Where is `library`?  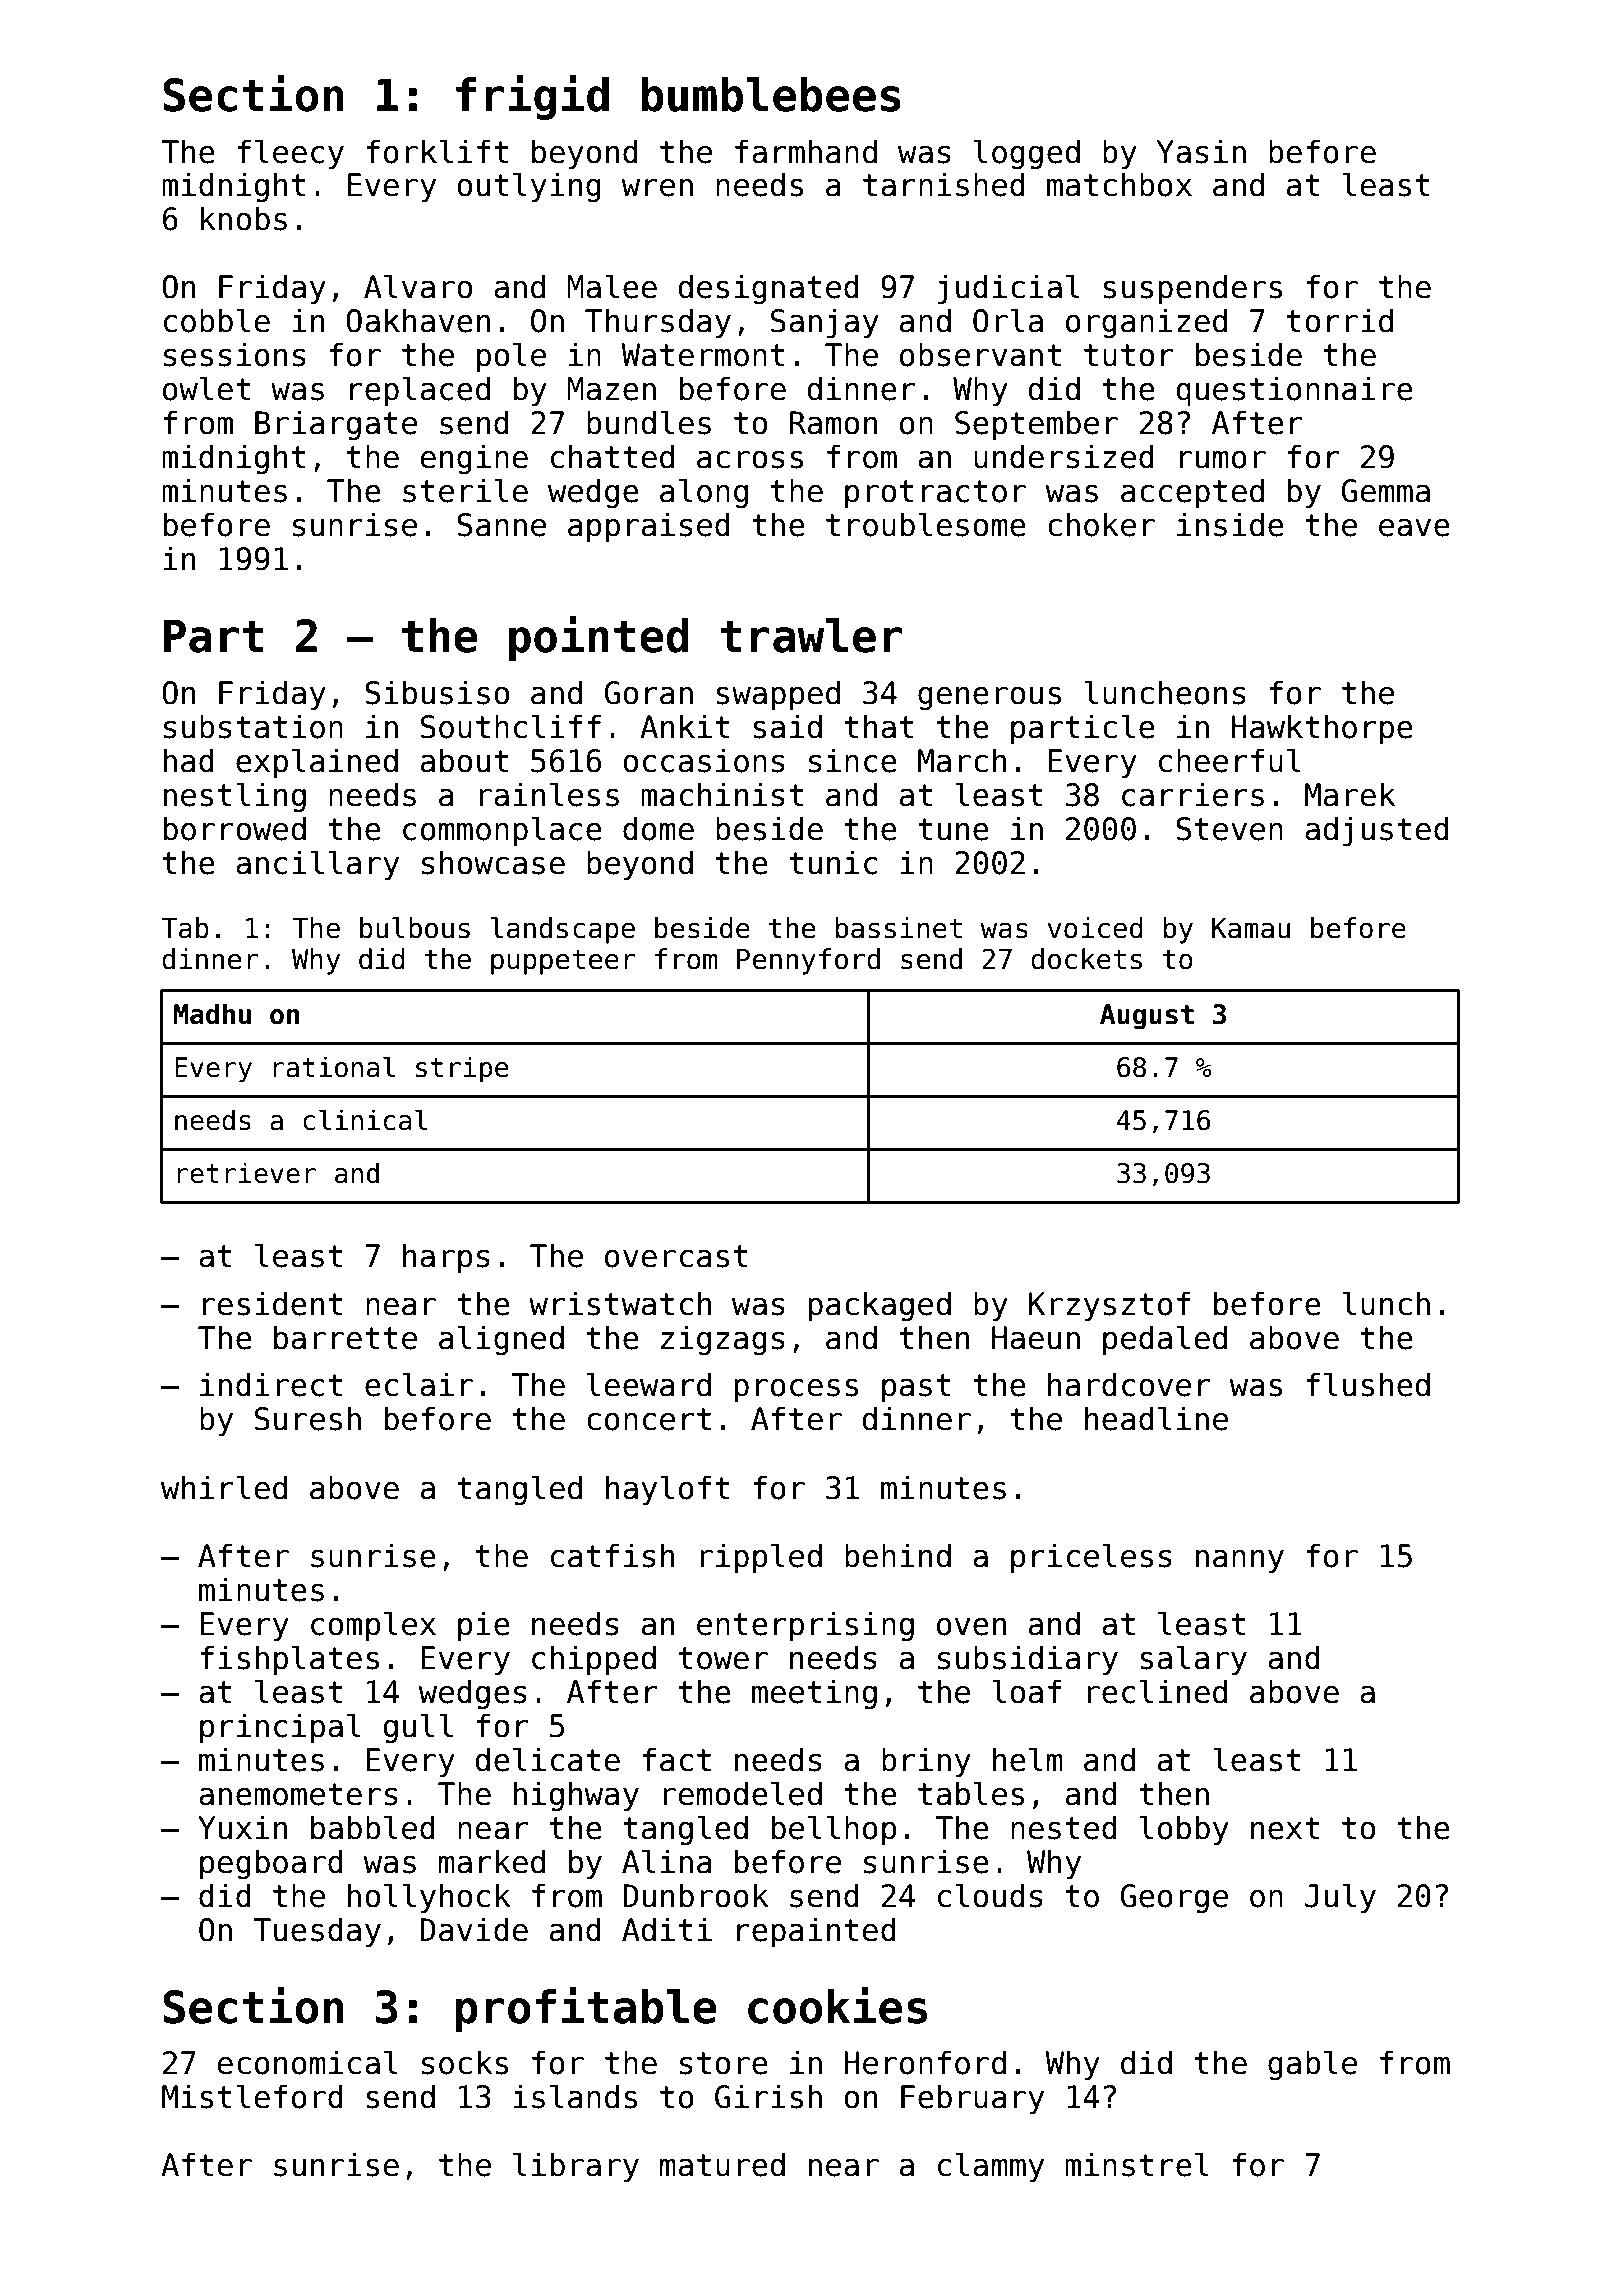
library is located at coordinates (576, 2167).
